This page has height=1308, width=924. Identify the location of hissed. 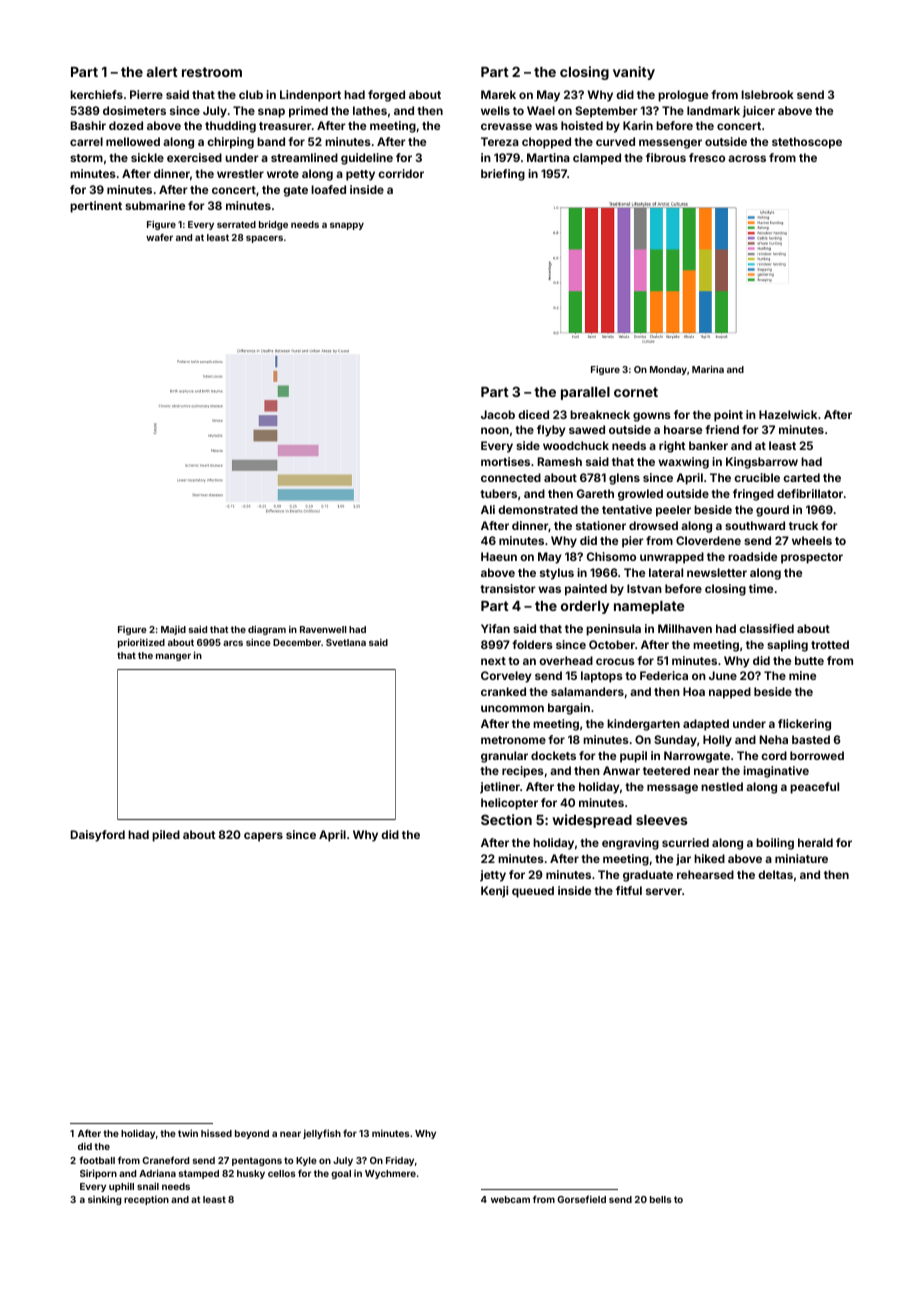
(216, 1133).
